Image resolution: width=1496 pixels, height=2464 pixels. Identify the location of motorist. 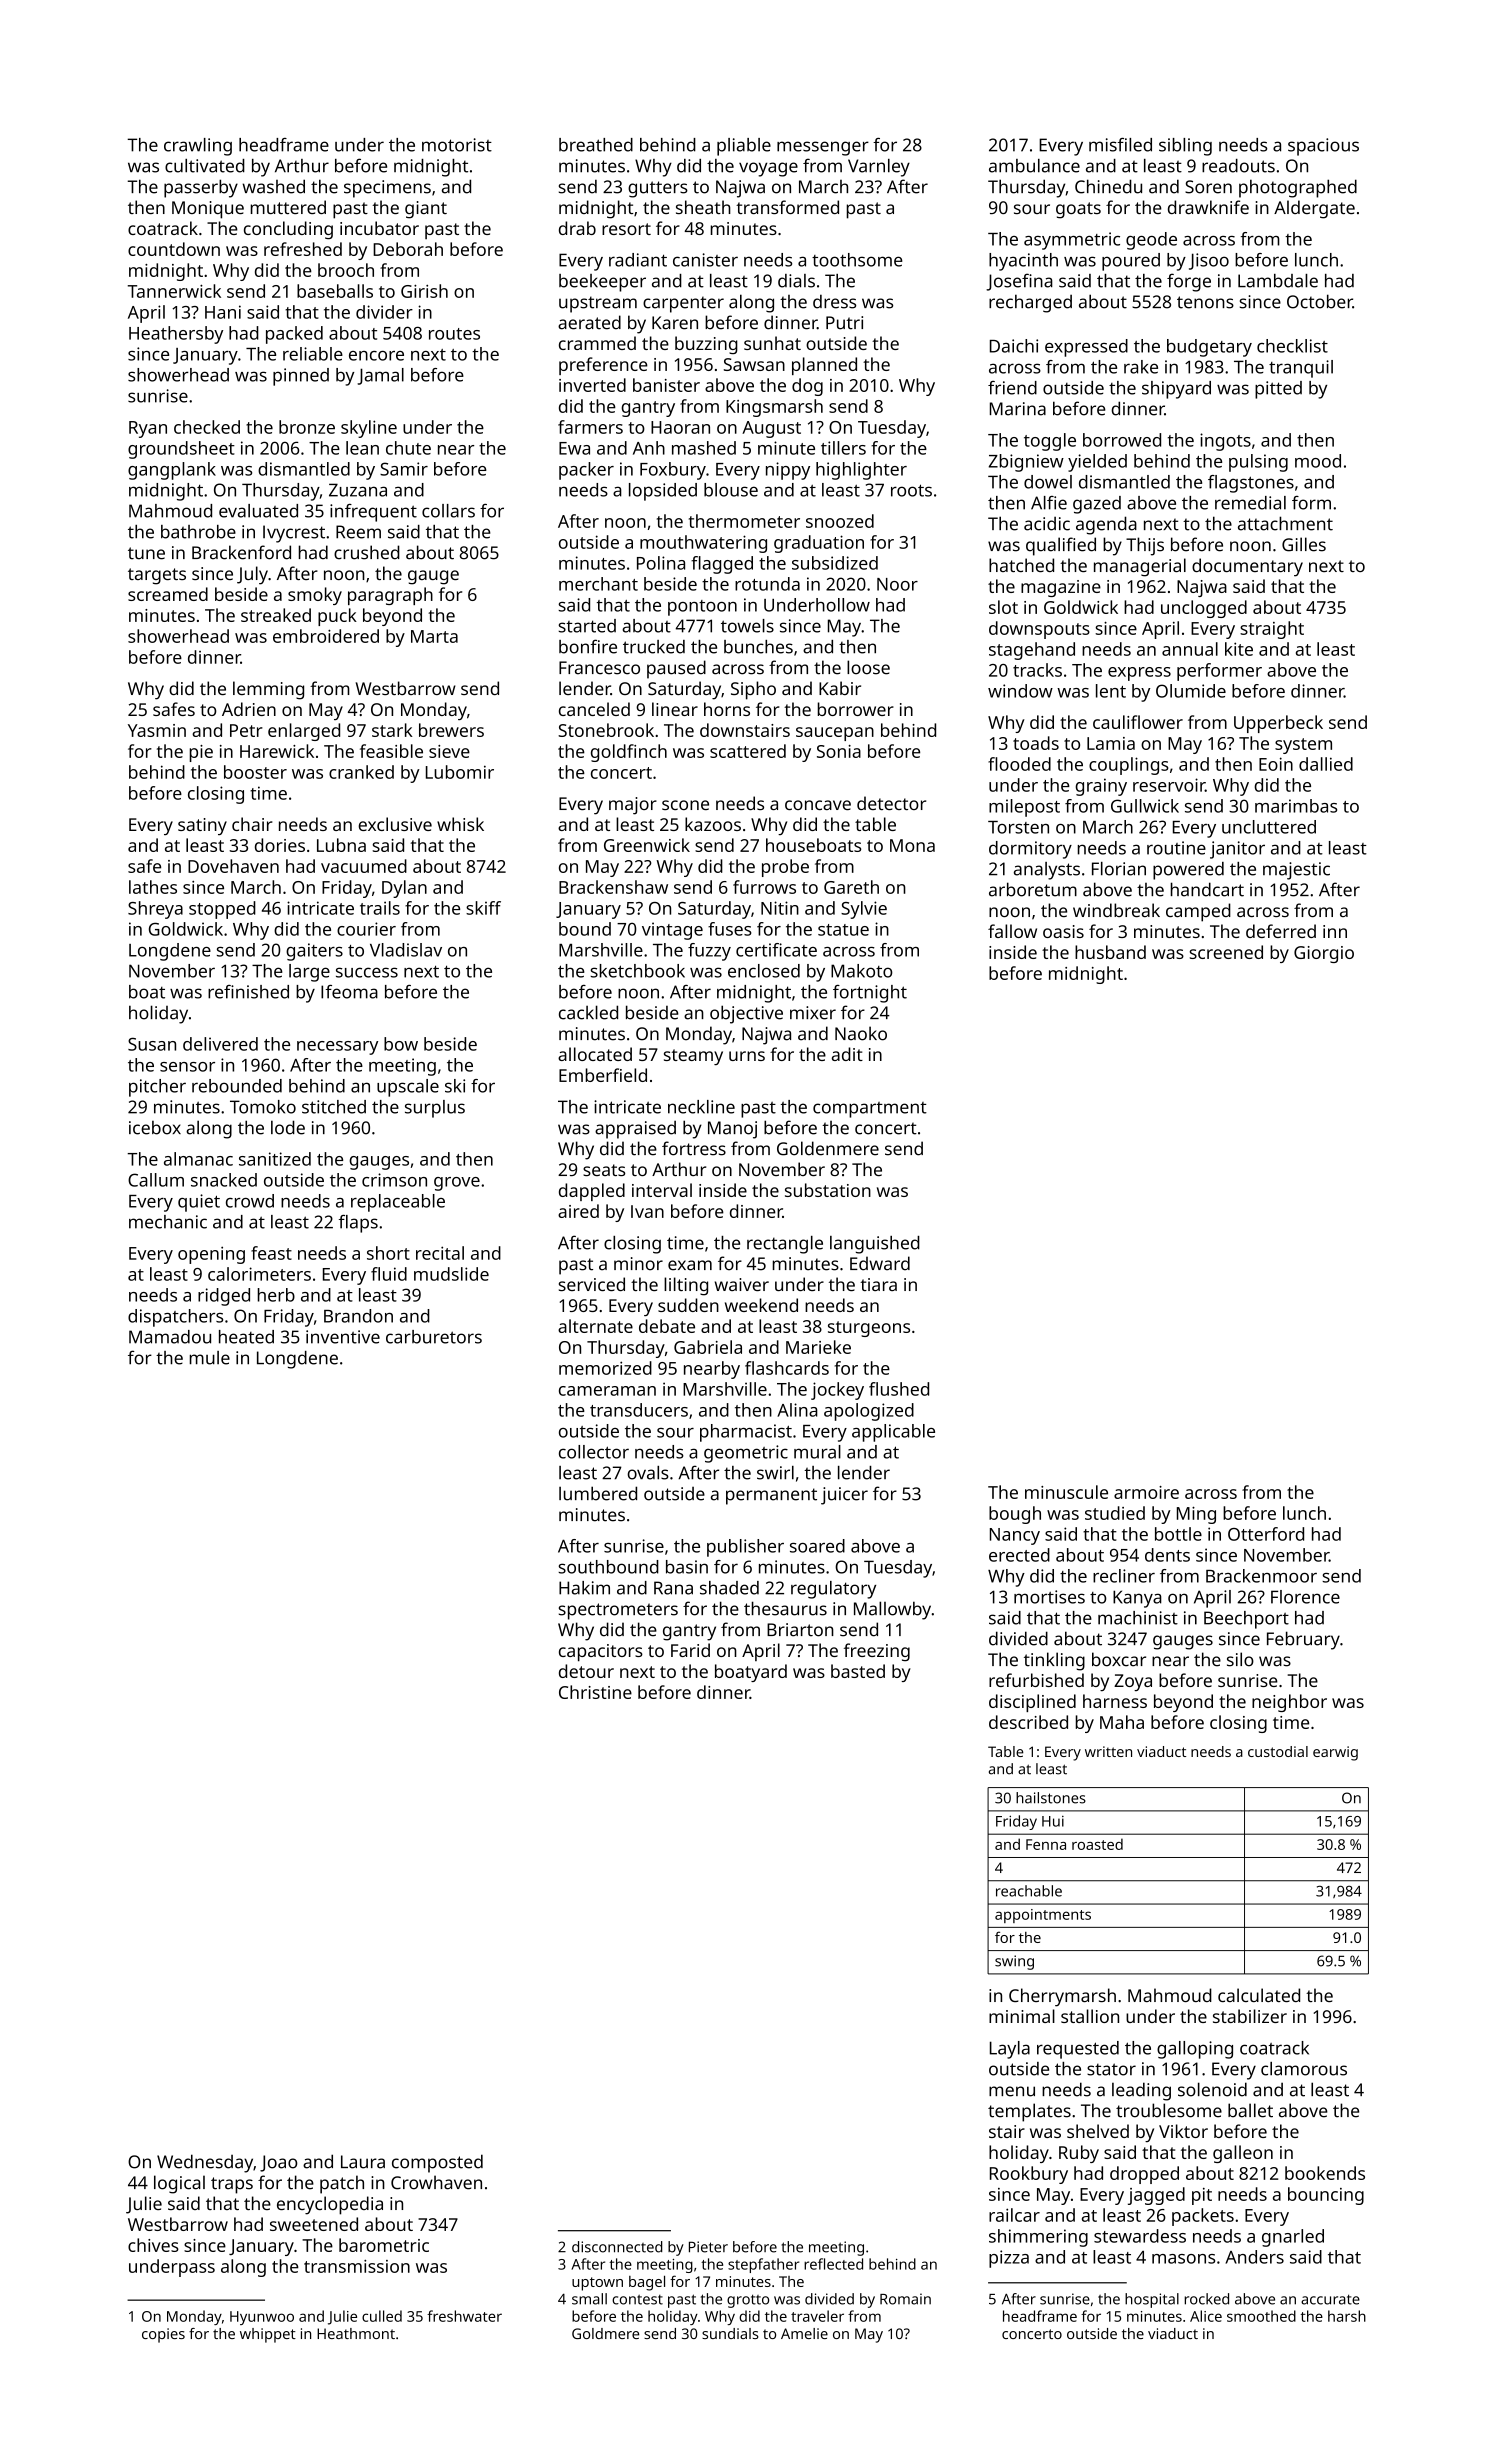
(457, 145).
